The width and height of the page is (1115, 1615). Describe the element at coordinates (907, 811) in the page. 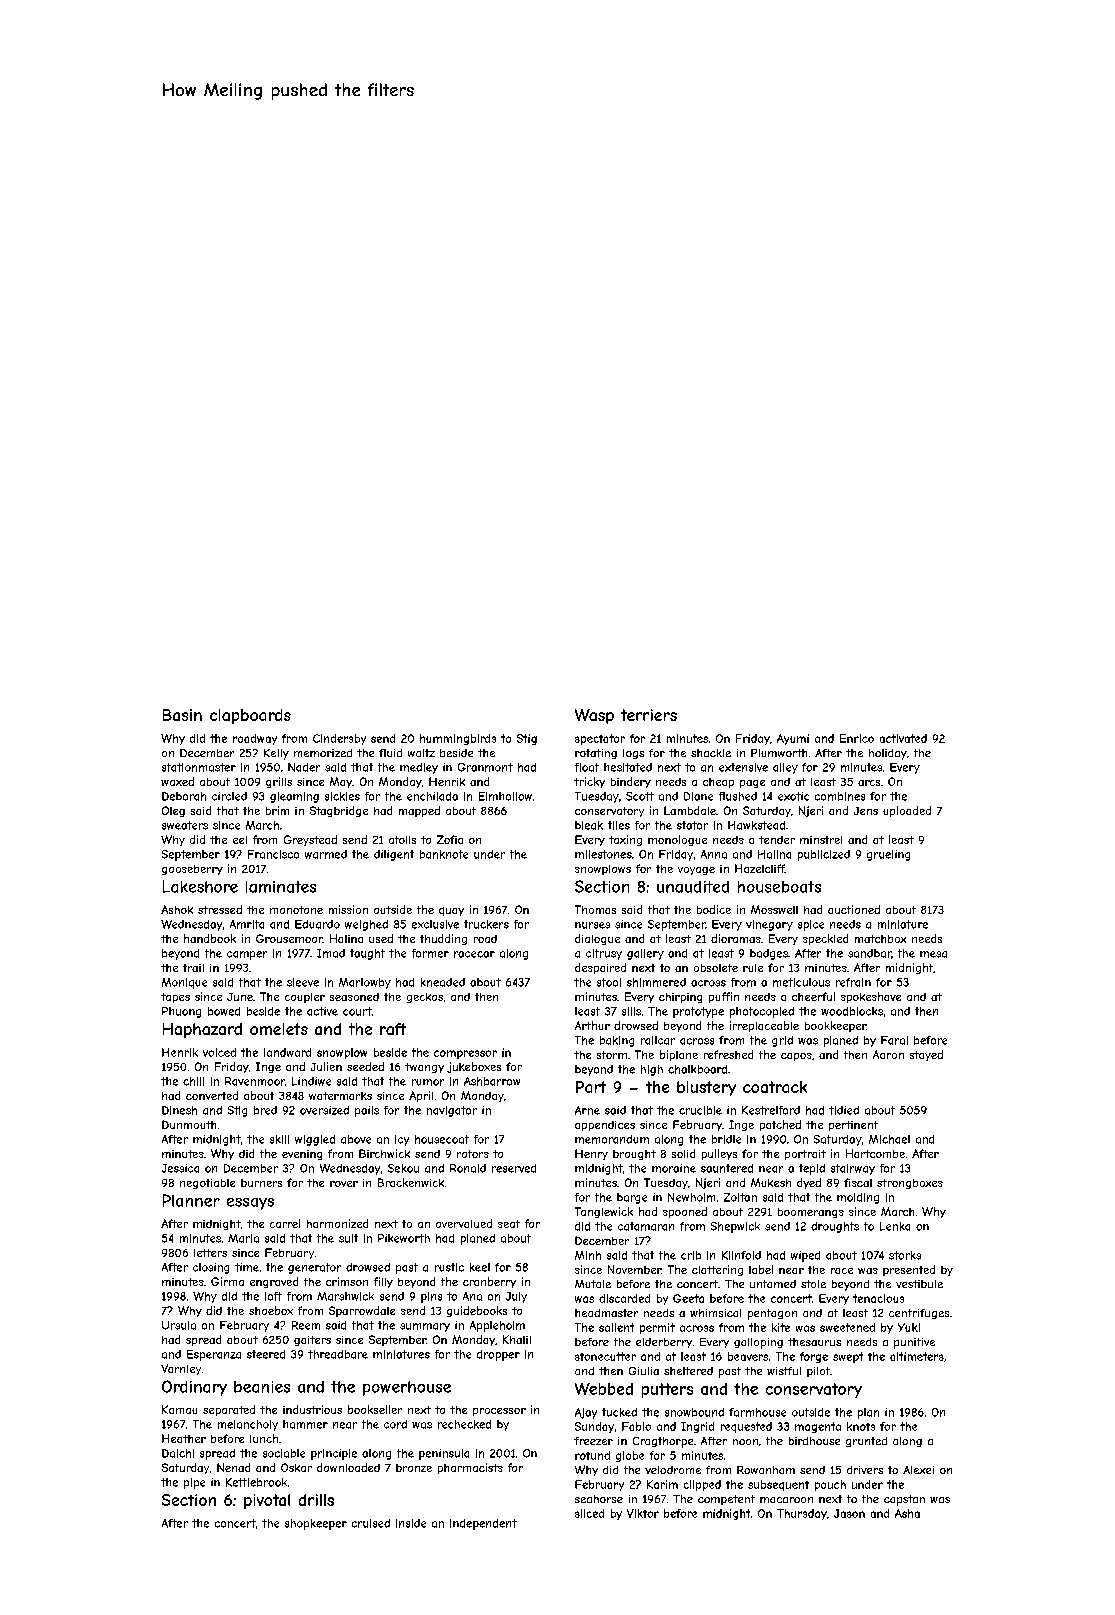

I see `uploaded` at that location.
